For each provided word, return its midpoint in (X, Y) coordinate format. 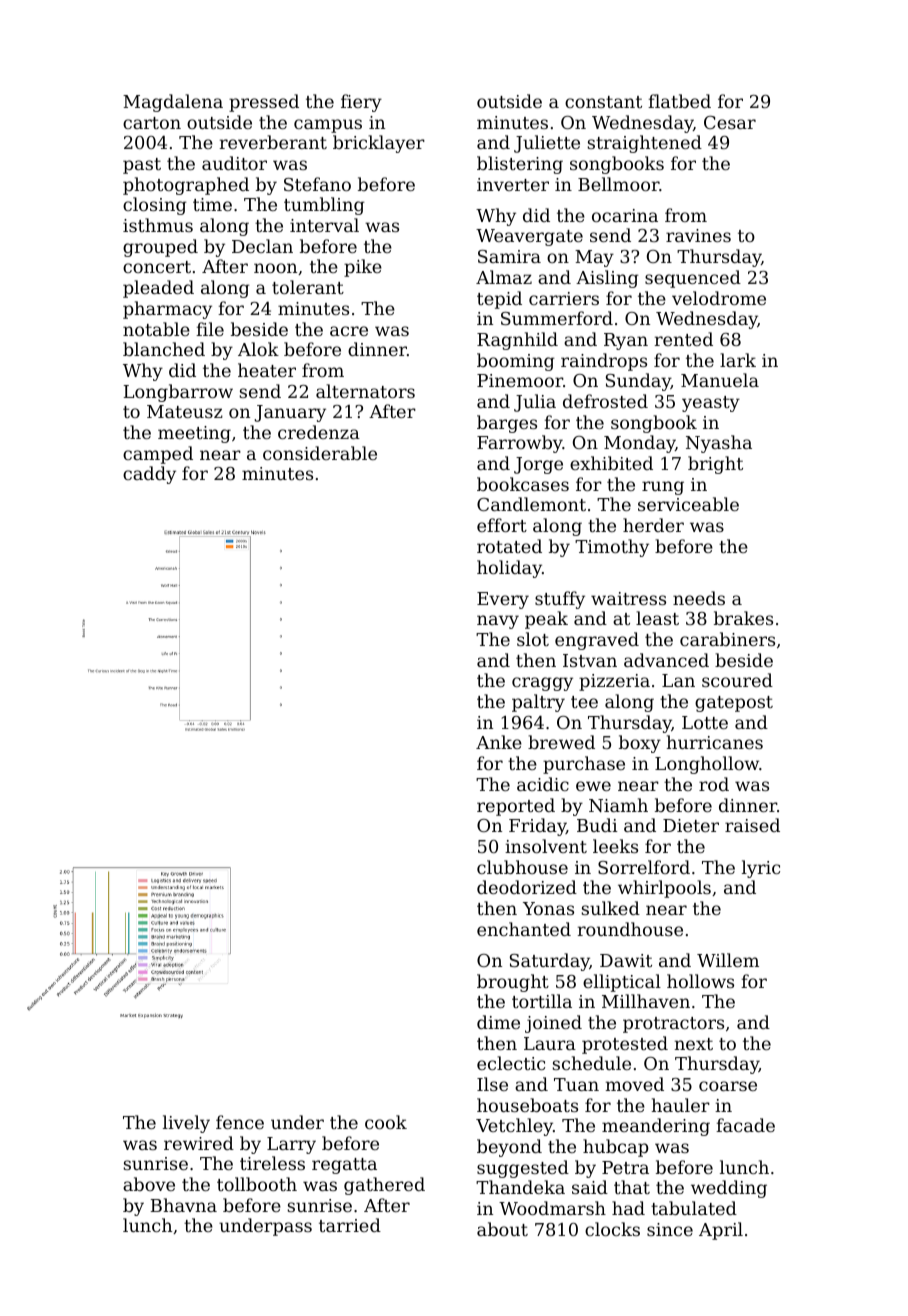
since (670, 1229)
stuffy (560, 600)
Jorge (538, 465)
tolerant (308, 287)
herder (653, 525)
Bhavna (184, 1205)
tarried (350, 1225)
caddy (149, 475)
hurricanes (715, 742)
